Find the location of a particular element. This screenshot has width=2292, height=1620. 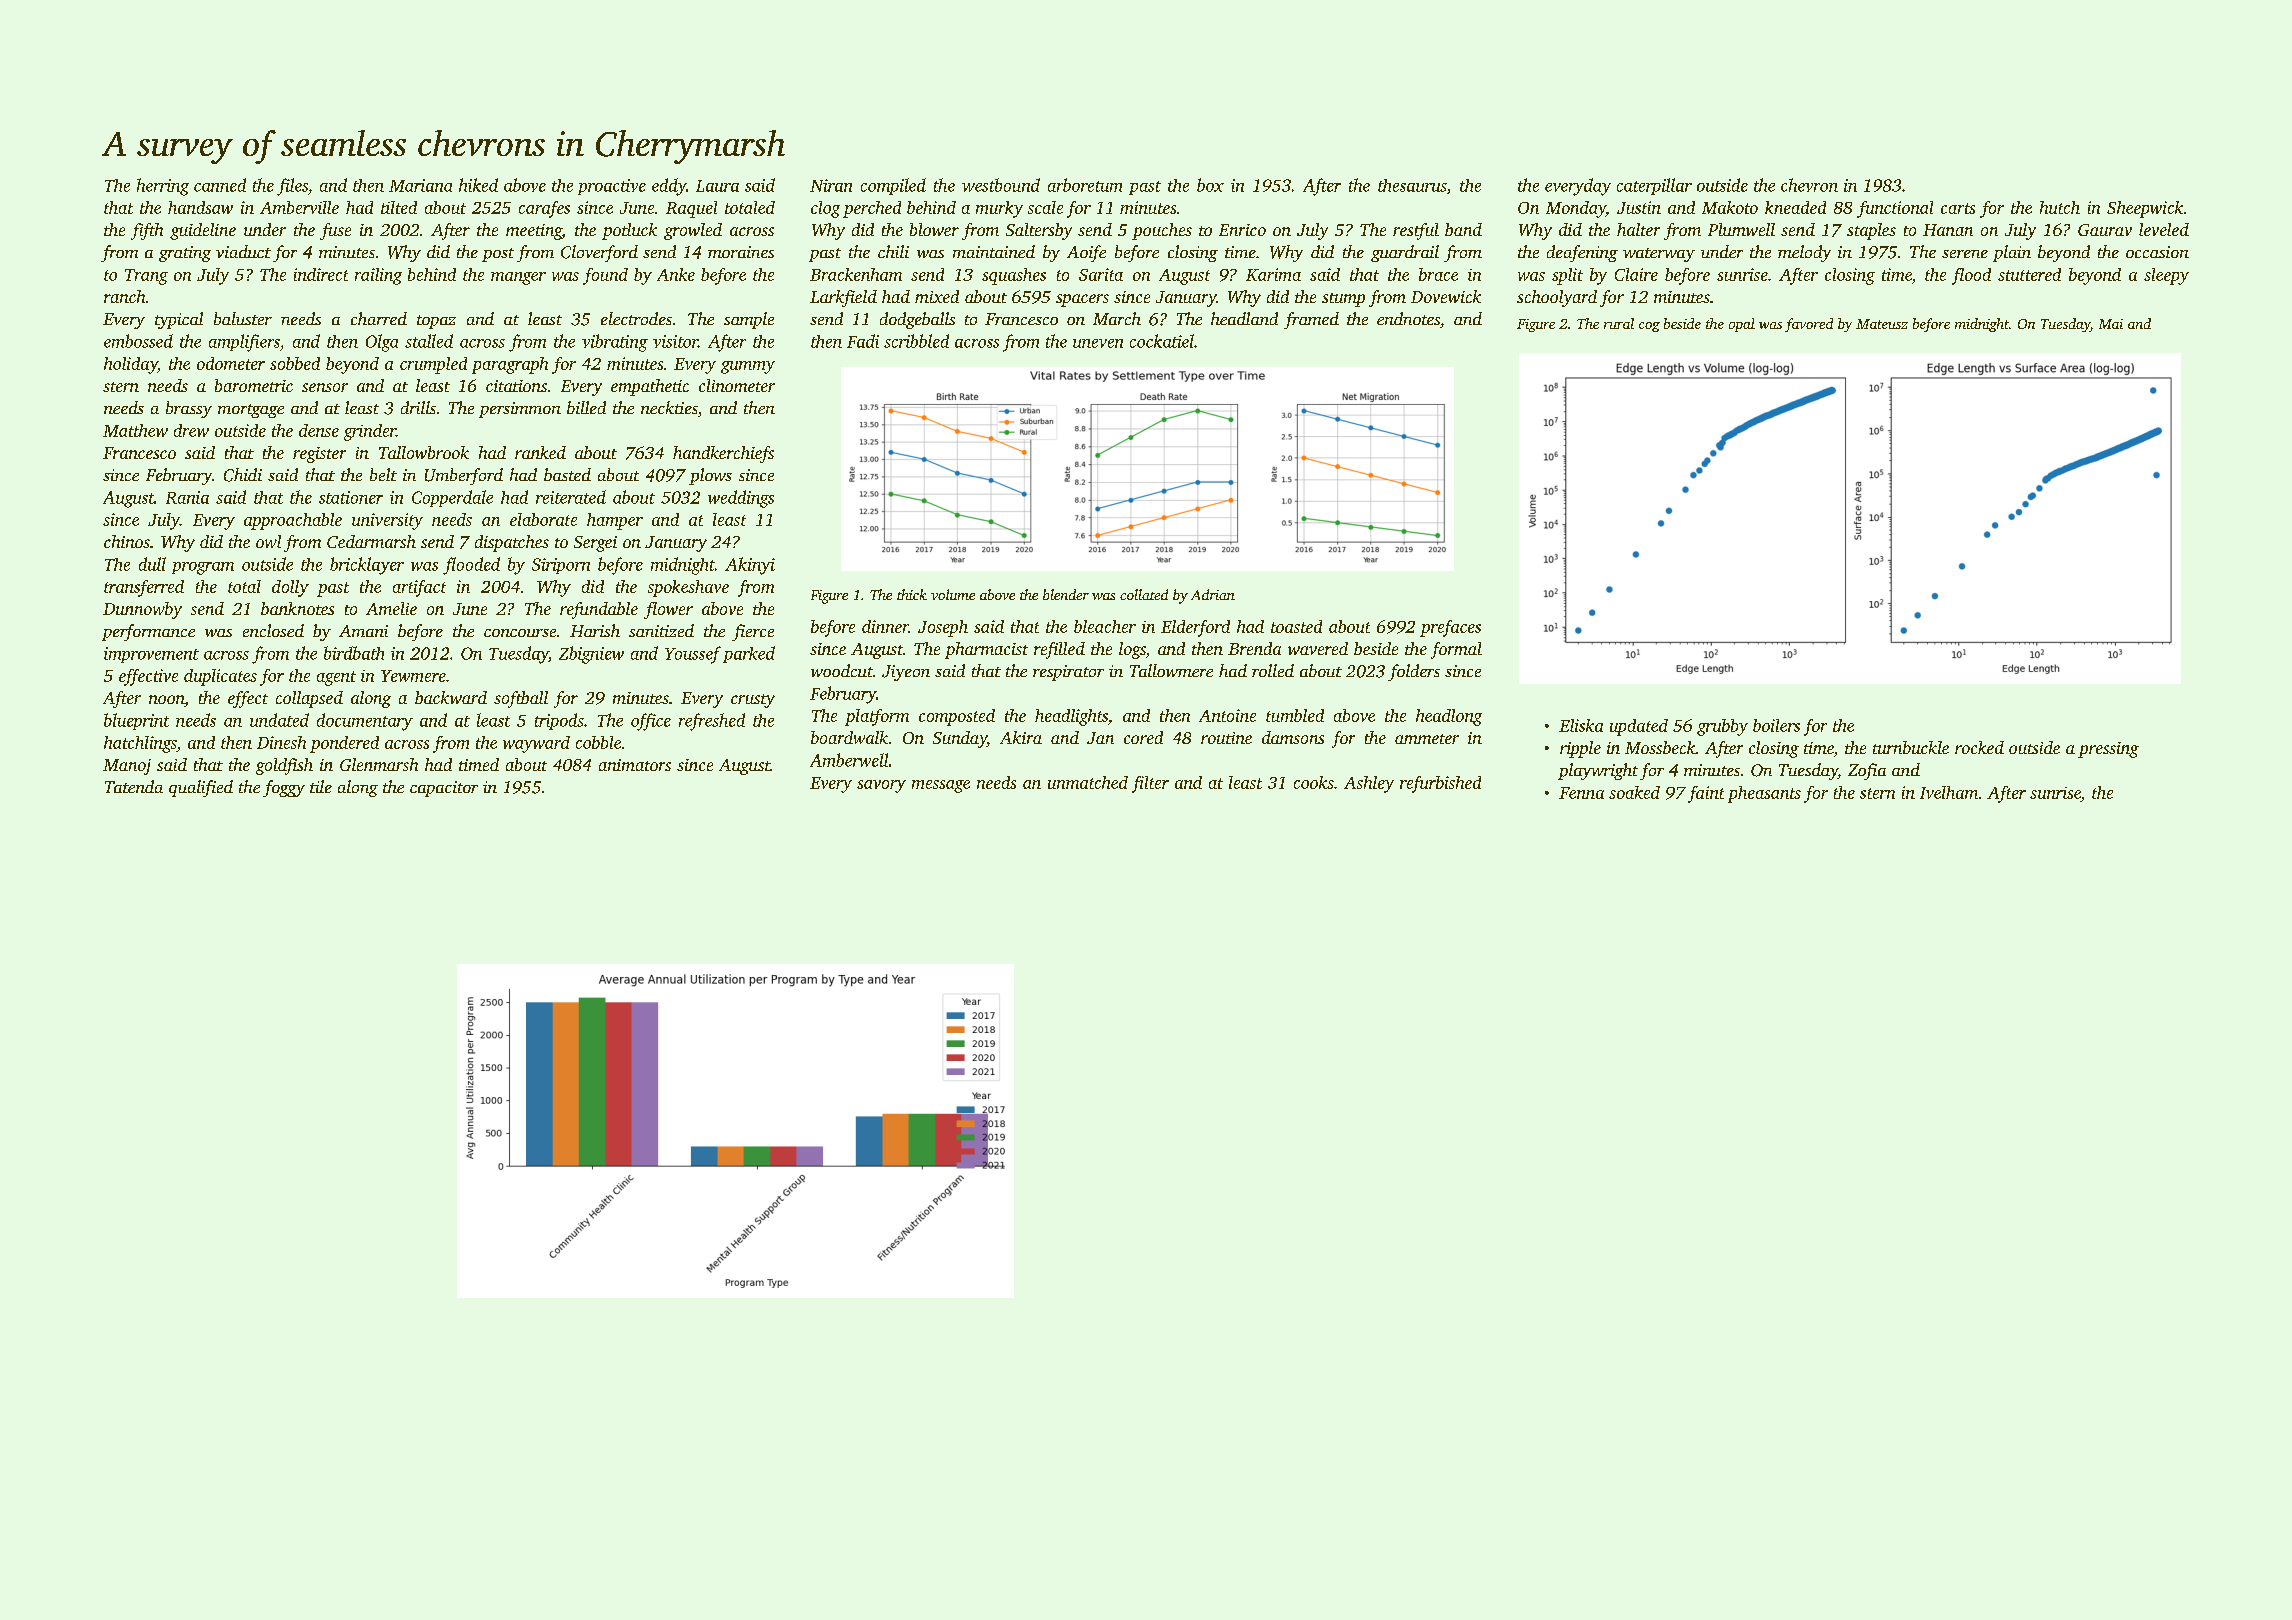

squashes is located at coordinates (1014, 276).
